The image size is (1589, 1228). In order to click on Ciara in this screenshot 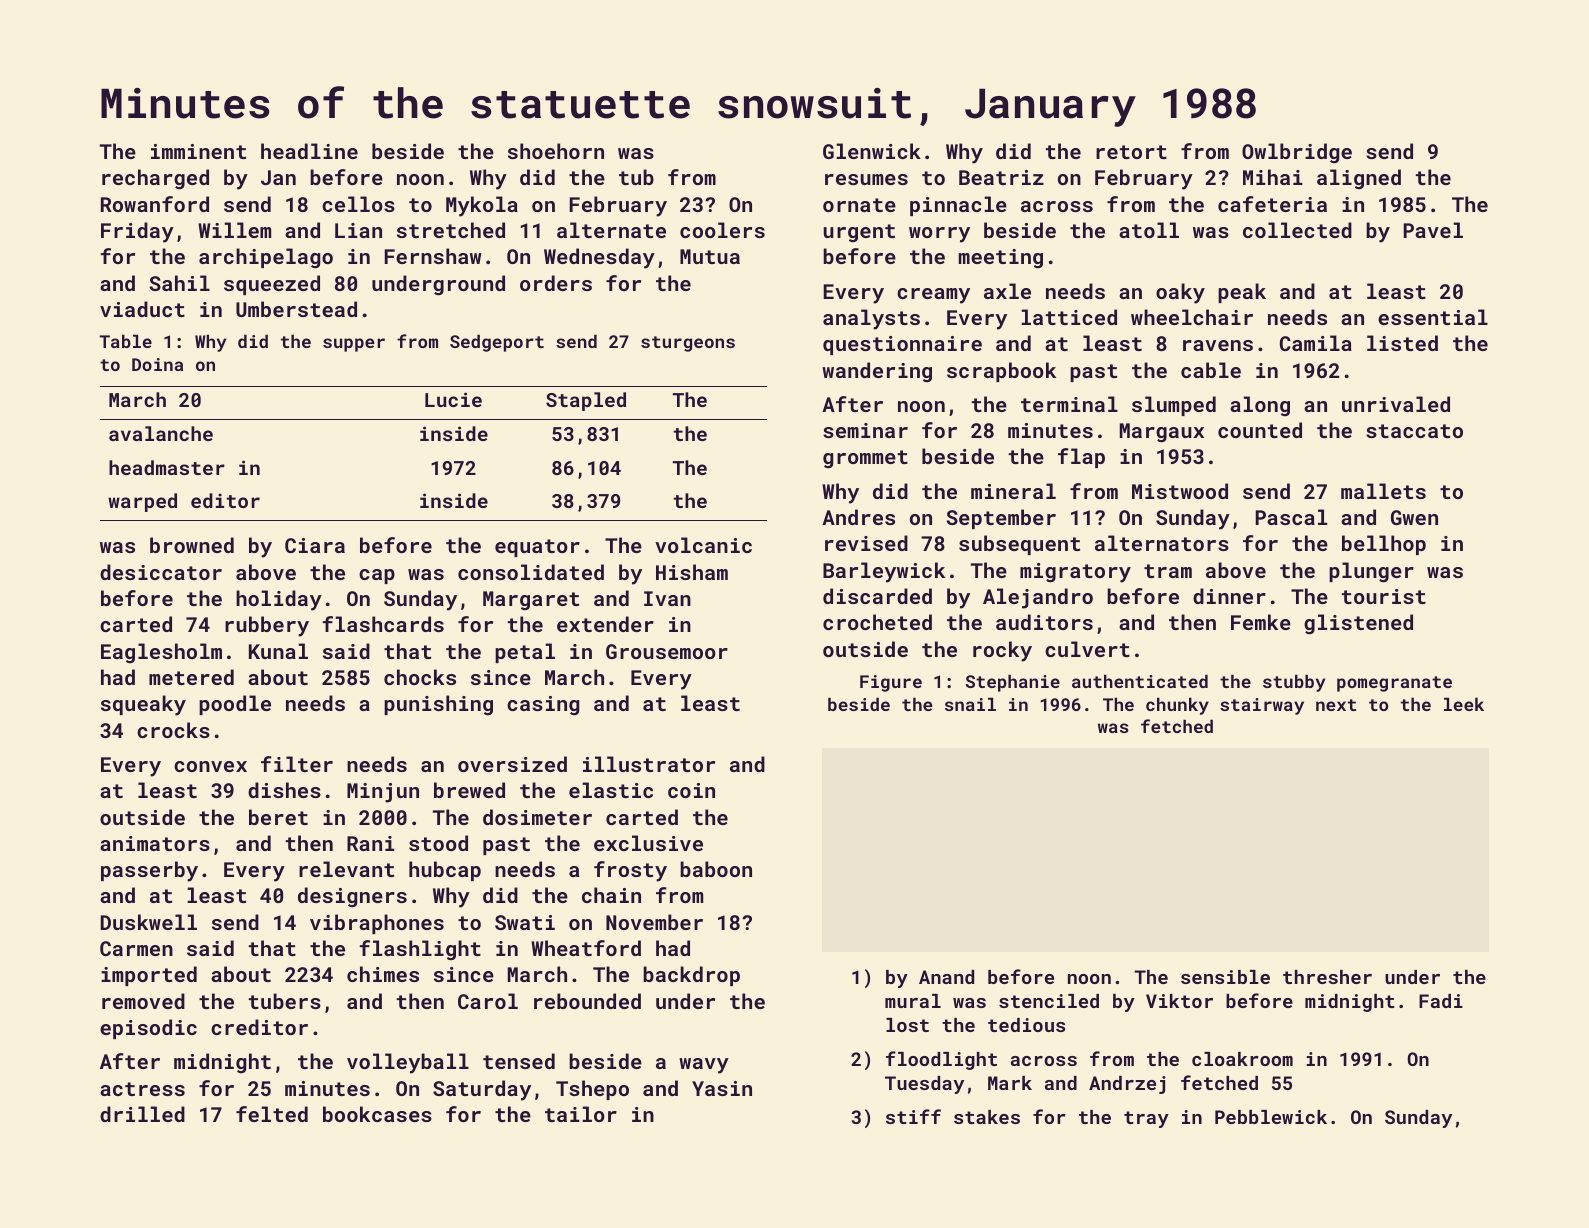, I will do `click(315, 545)`.
